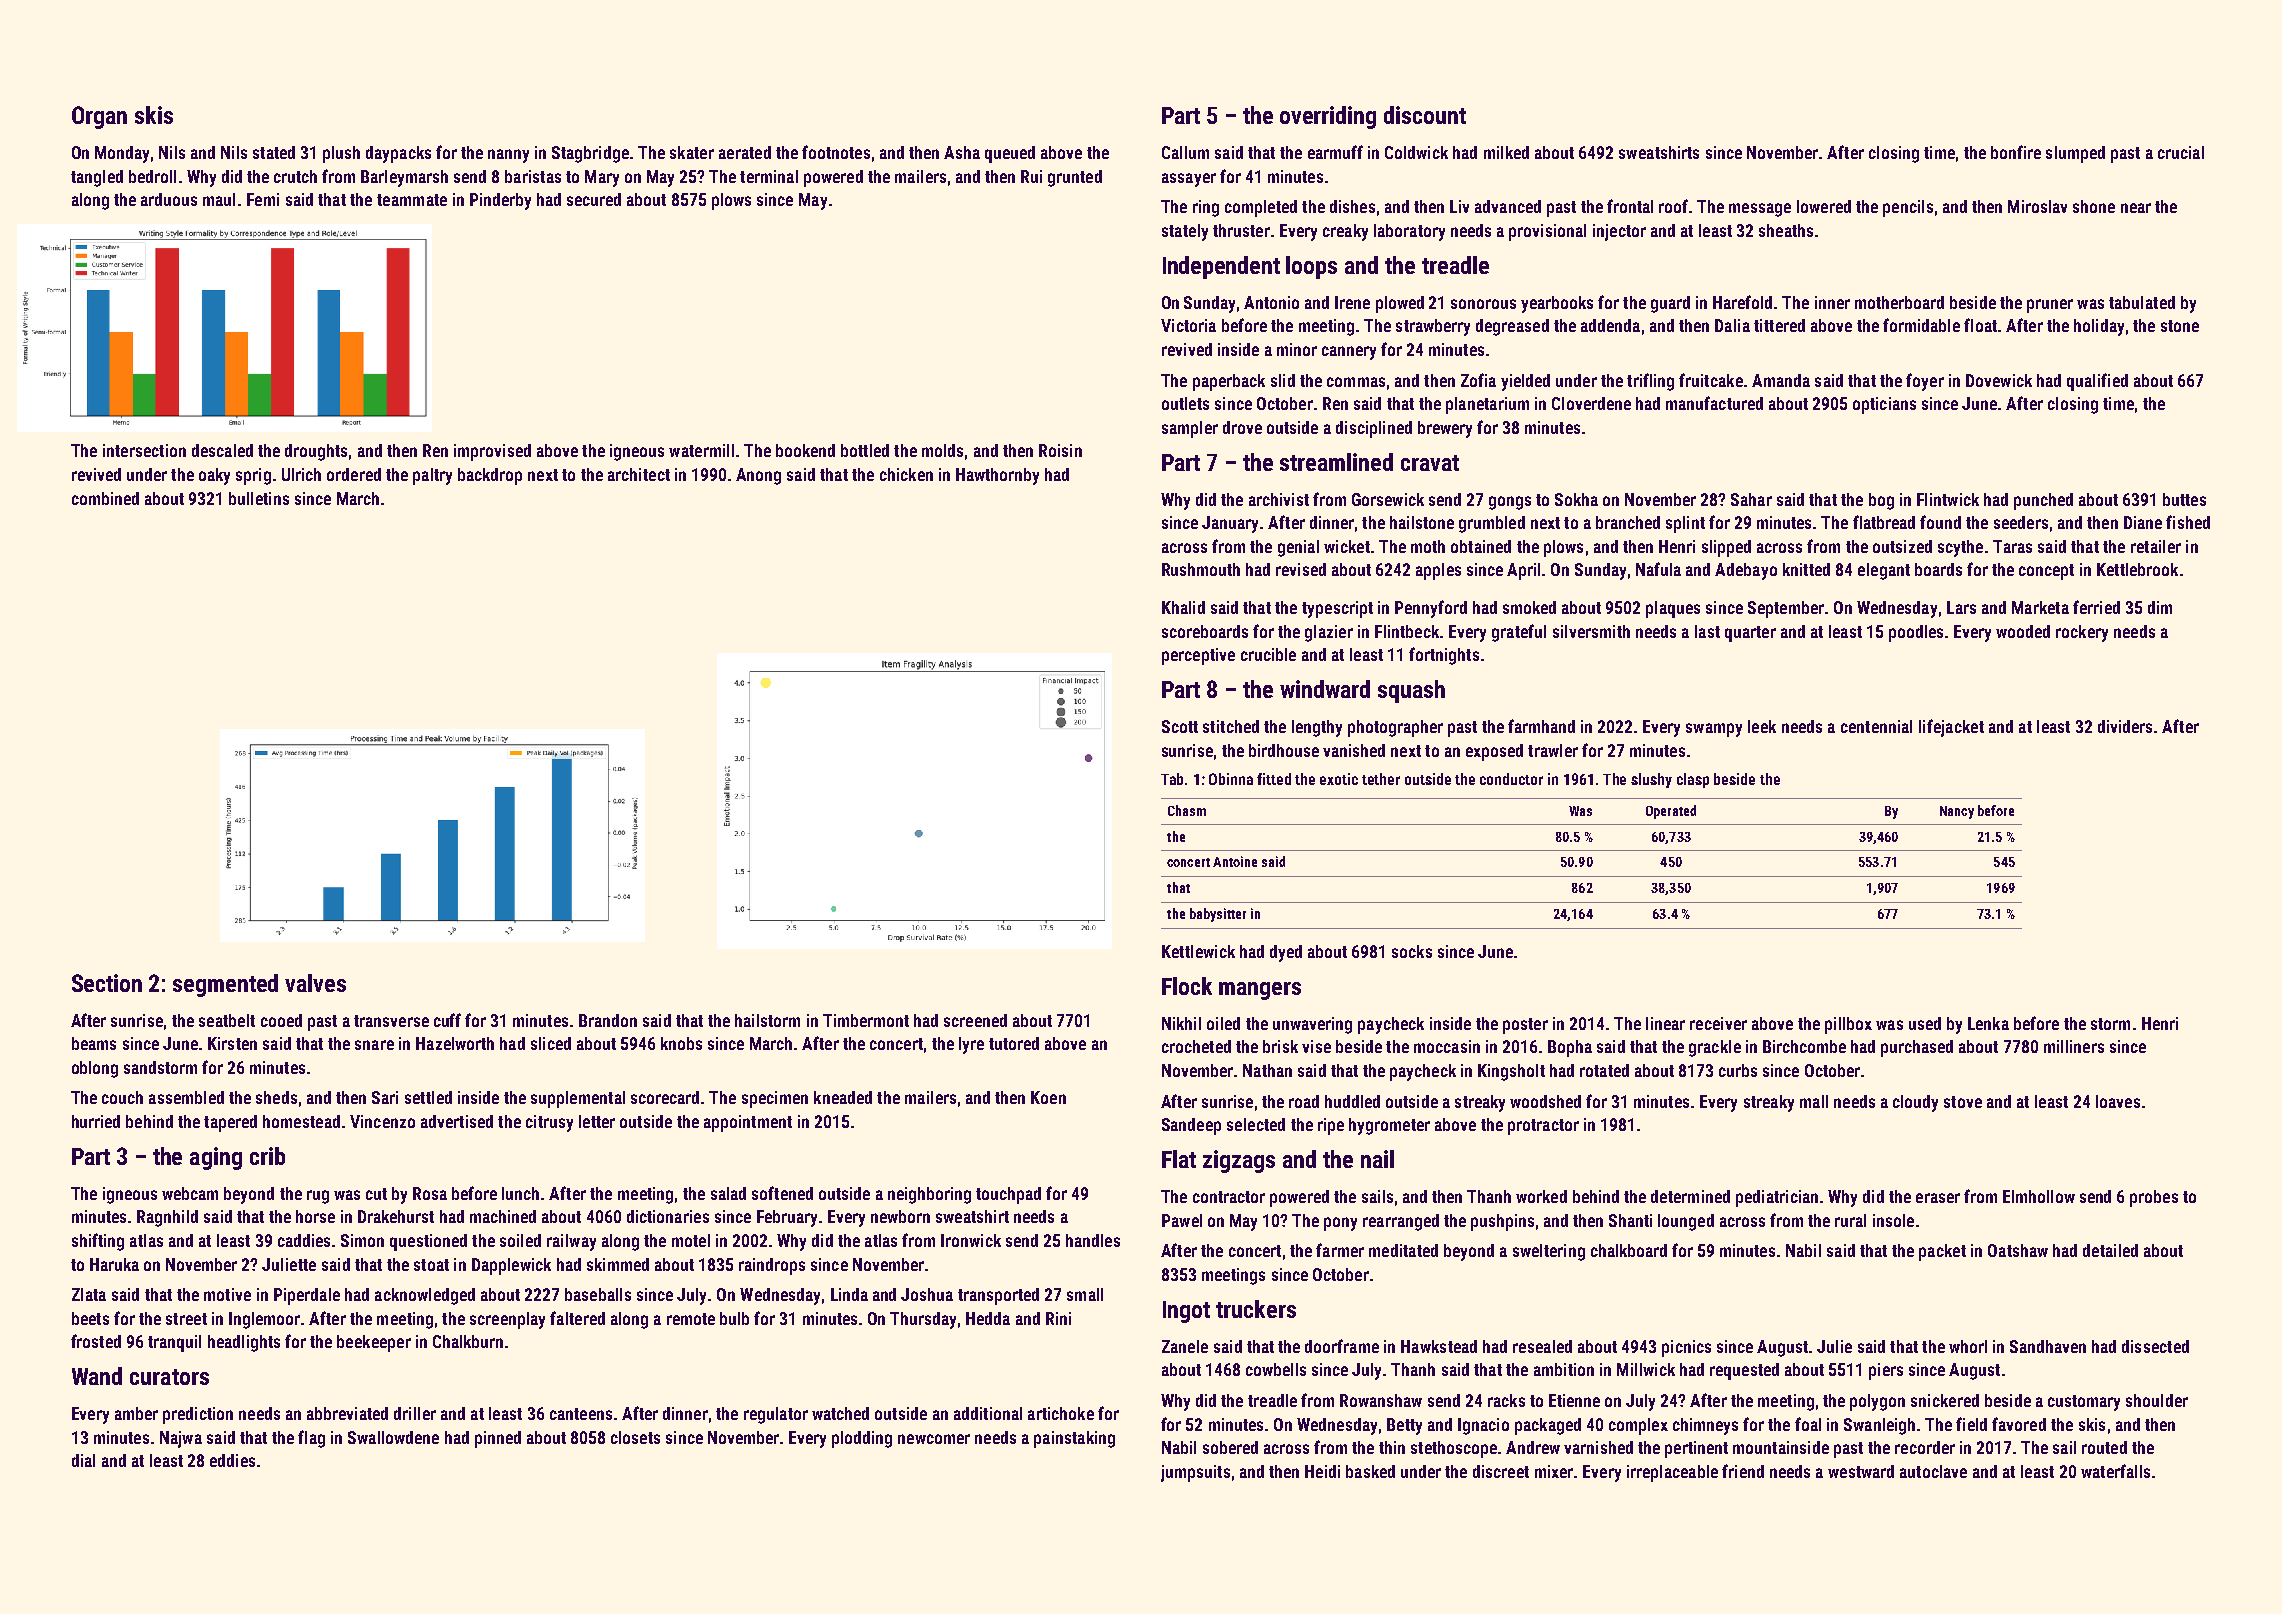 This screenshot has width=2282, height=1614. What do you see at coordinates (1395, 728) in the screenshot?
I see `photographer` at bounding box center [1395, 728].
